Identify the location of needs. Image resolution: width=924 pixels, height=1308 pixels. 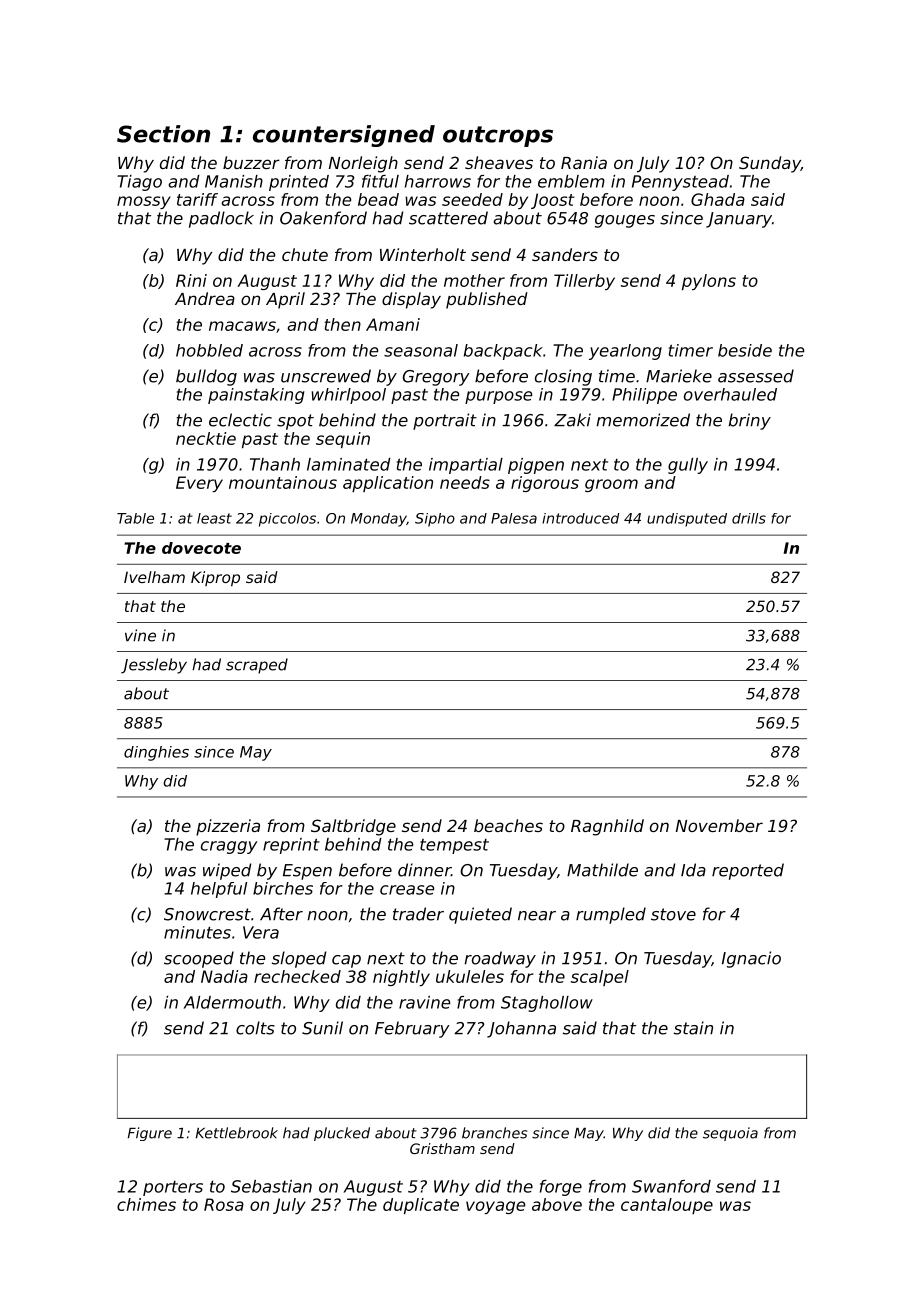
(465, 482).
